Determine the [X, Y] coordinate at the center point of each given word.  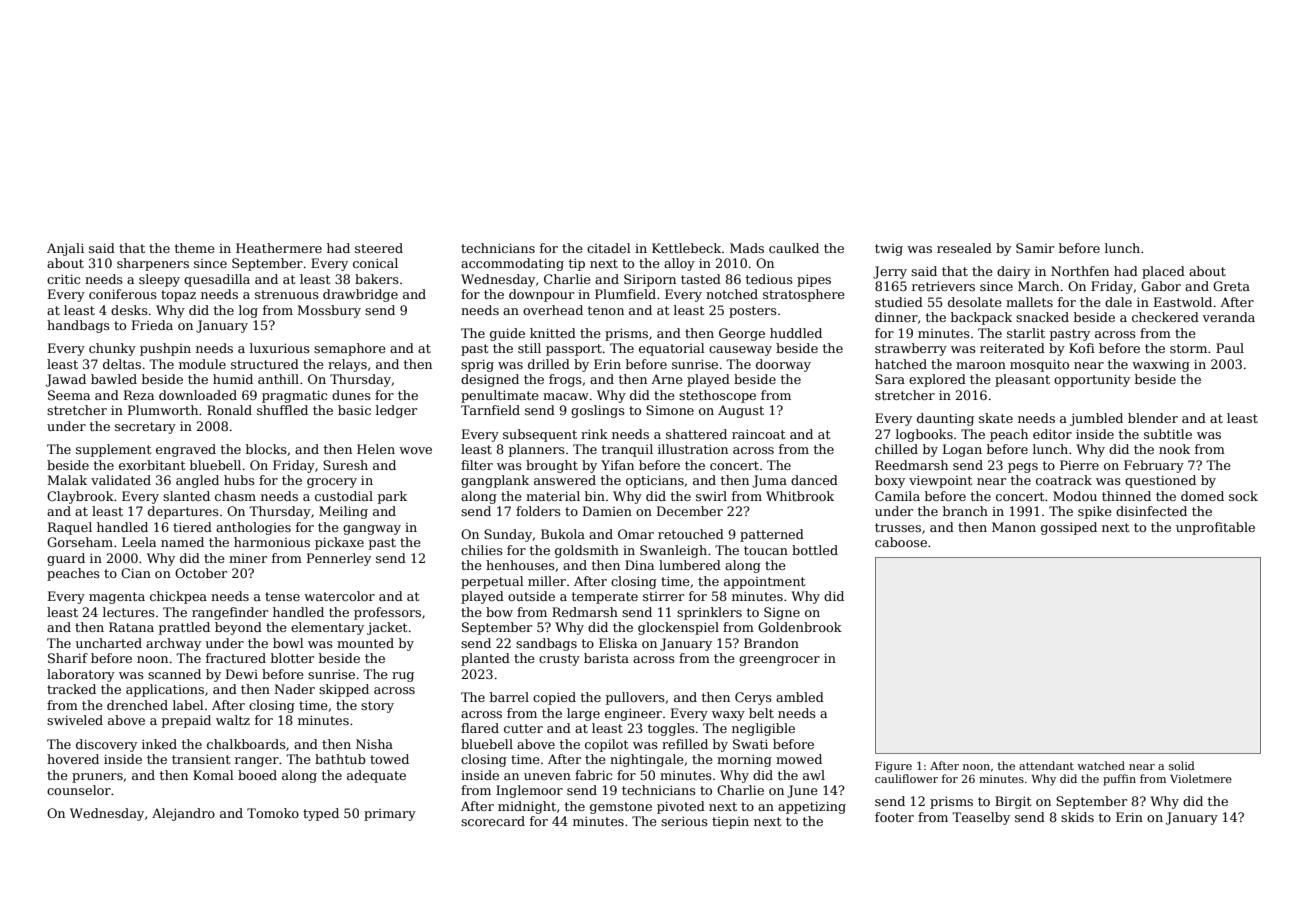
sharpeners [153, 264]
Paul [1230, 348]
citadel [609, 248]
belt [761, 713]
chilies [482, 550]
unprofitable [1215, 528]
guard [66, 559]
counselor [79, 790]
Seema [69, 395]
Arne [667, 379]
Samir [1035, 248]
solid [1182, 765]
